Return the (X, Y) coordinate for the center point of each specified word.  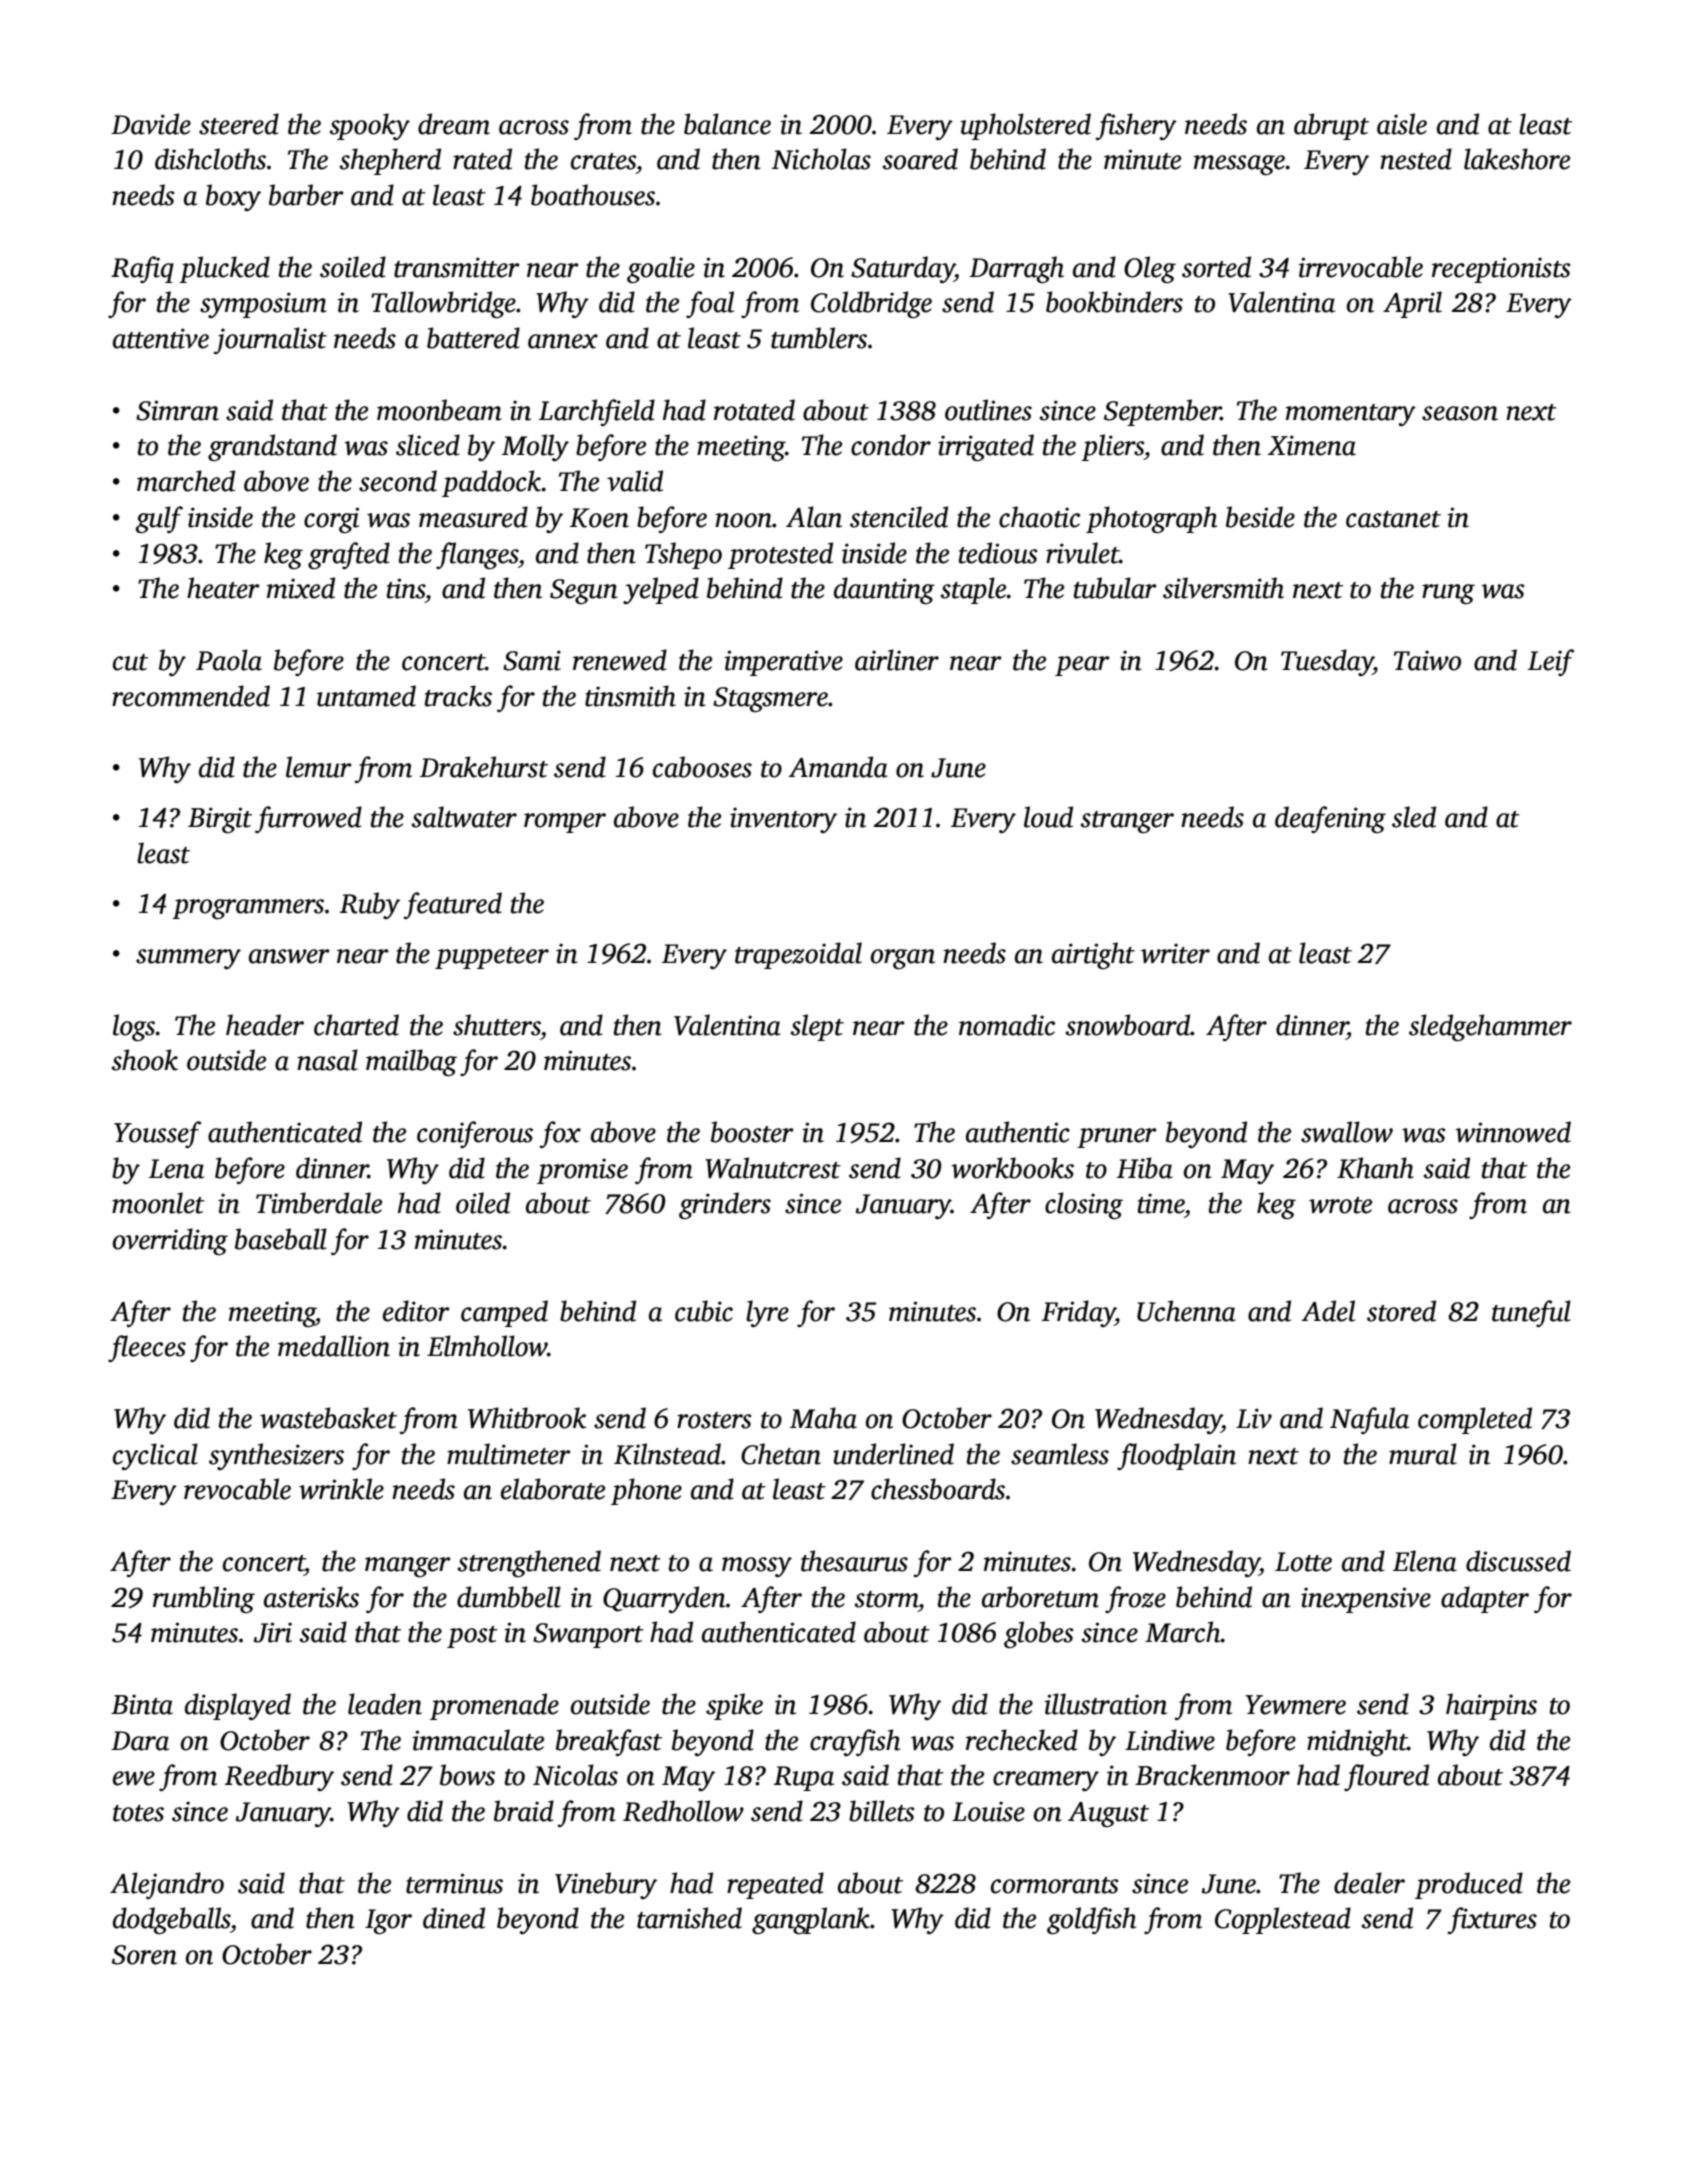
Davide (151, 124)
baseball (281, 1239)
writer (1175, 953)
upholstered (1025, 126)
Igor (388, 1921)
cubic (704, 1311)
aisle (1402, 124)
